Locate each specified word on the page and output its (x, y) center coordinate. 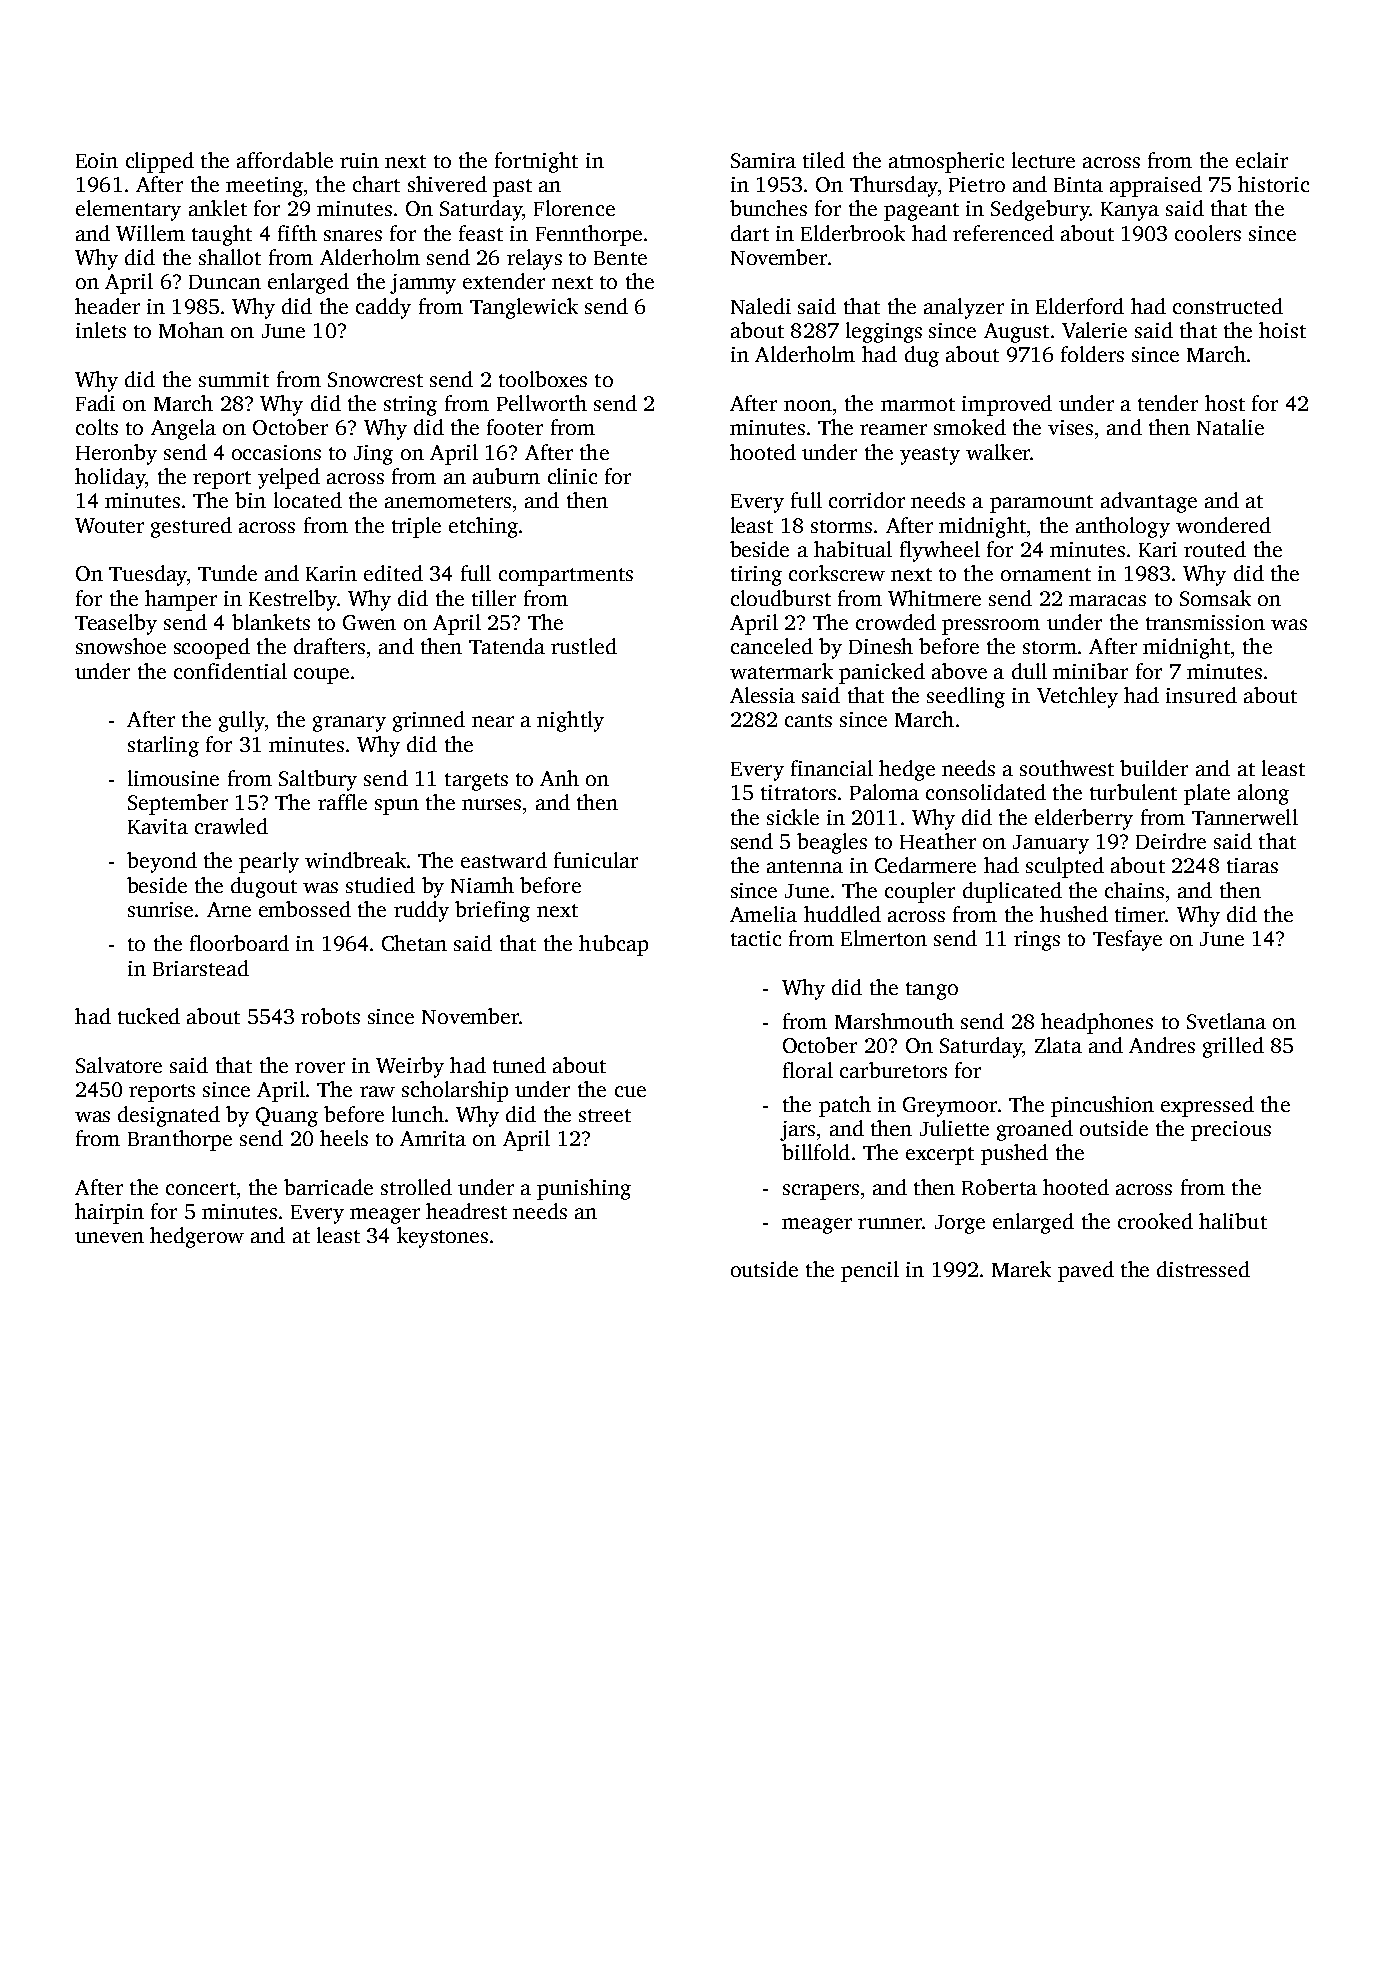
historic (1273, 184)
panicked (882, 673)
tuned (519, 1065)
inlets (101, 330)
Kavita (158, 826)
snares (353, 235)
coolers (1208, 233)
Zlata (1058, 1045)
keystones (442, 1237)
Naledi (761, 306)
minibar (1090, 671)
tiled (824, 160)
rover (320, 1067)
